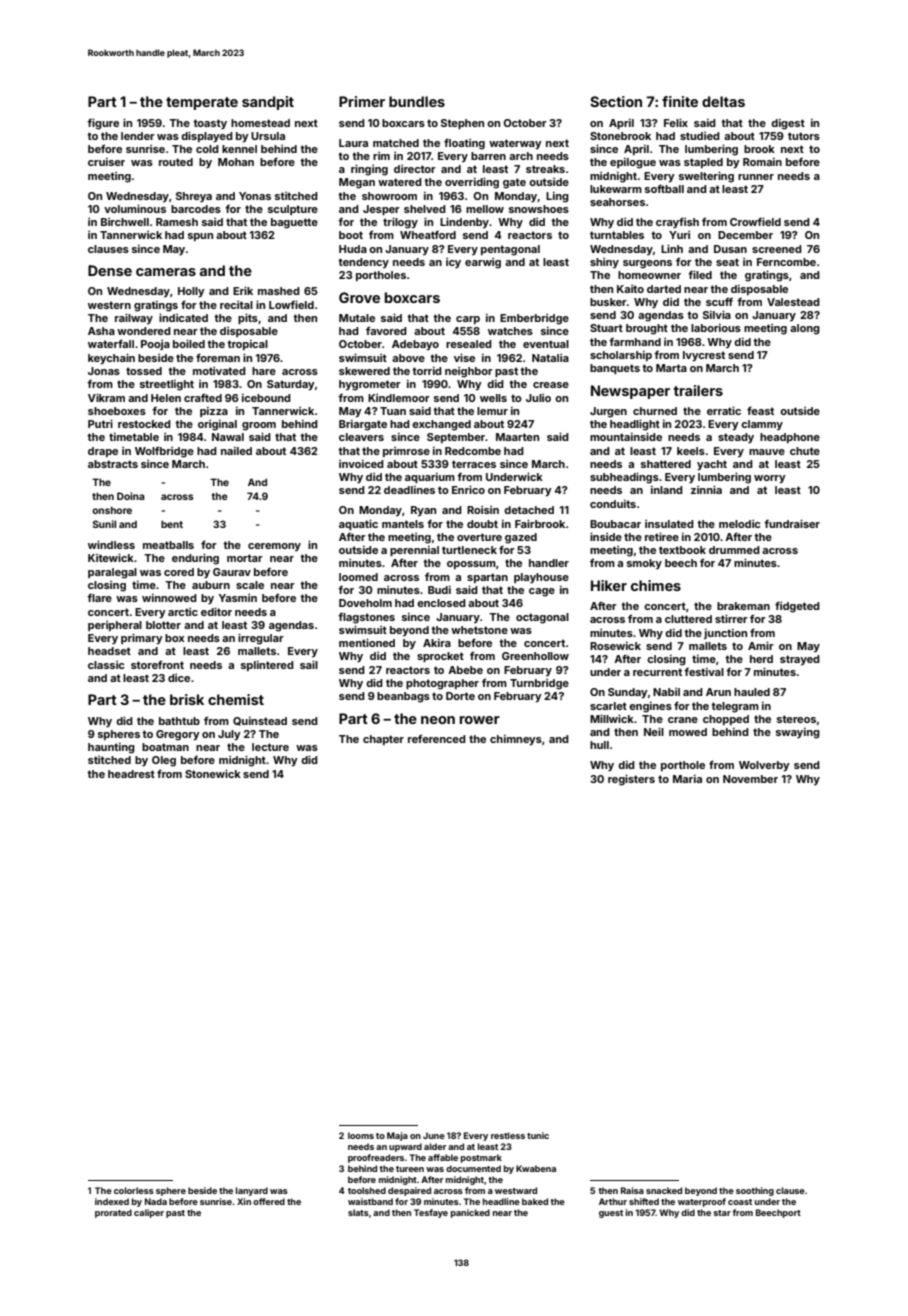 This screenshot has width=908, height=1316. What do you see at coordinates (168, 545) in the screenshot?
I see `meatballs` at bounding box center [168, 545].
